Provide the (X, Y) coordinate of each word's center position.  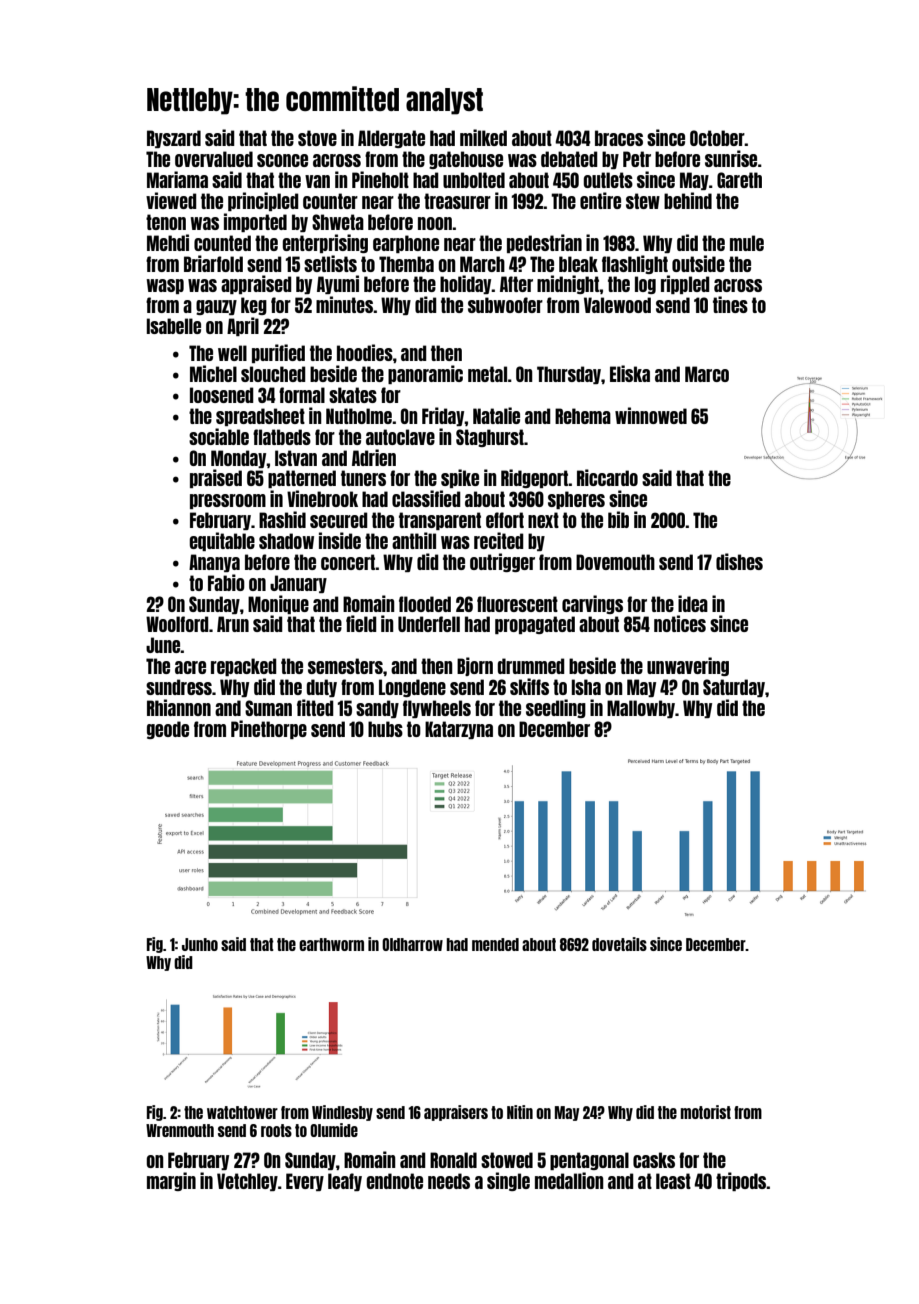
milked (483, 137)
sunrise (731, 158)
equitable (222, 541)
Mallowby (641, 709)
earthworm (331, 944)
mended (495, 944)
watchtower (242, 1112)
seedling (556, 708)
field (361, 623)
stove (317, 138)
